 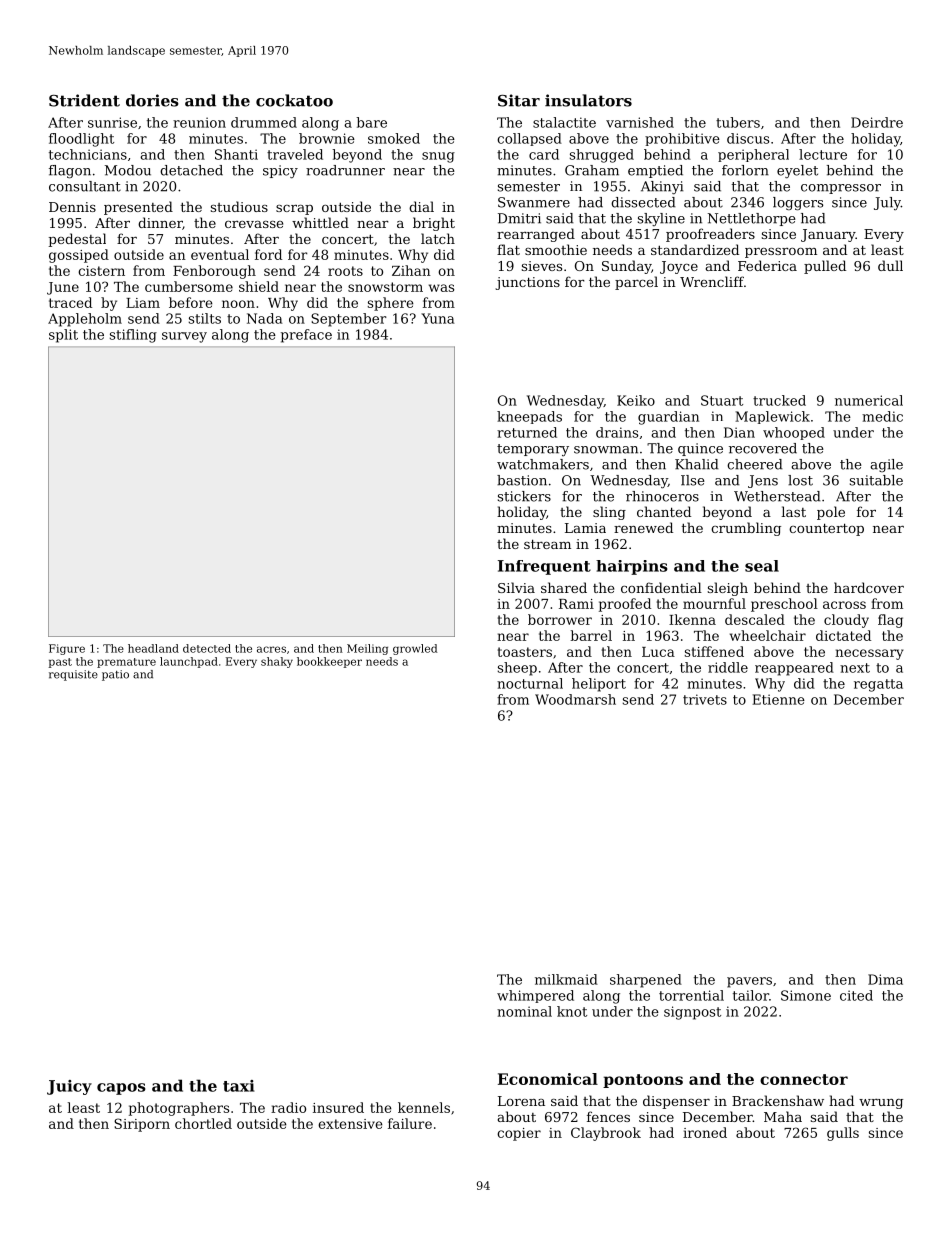 I want to click on knot, so click(x=572, y=1011).
